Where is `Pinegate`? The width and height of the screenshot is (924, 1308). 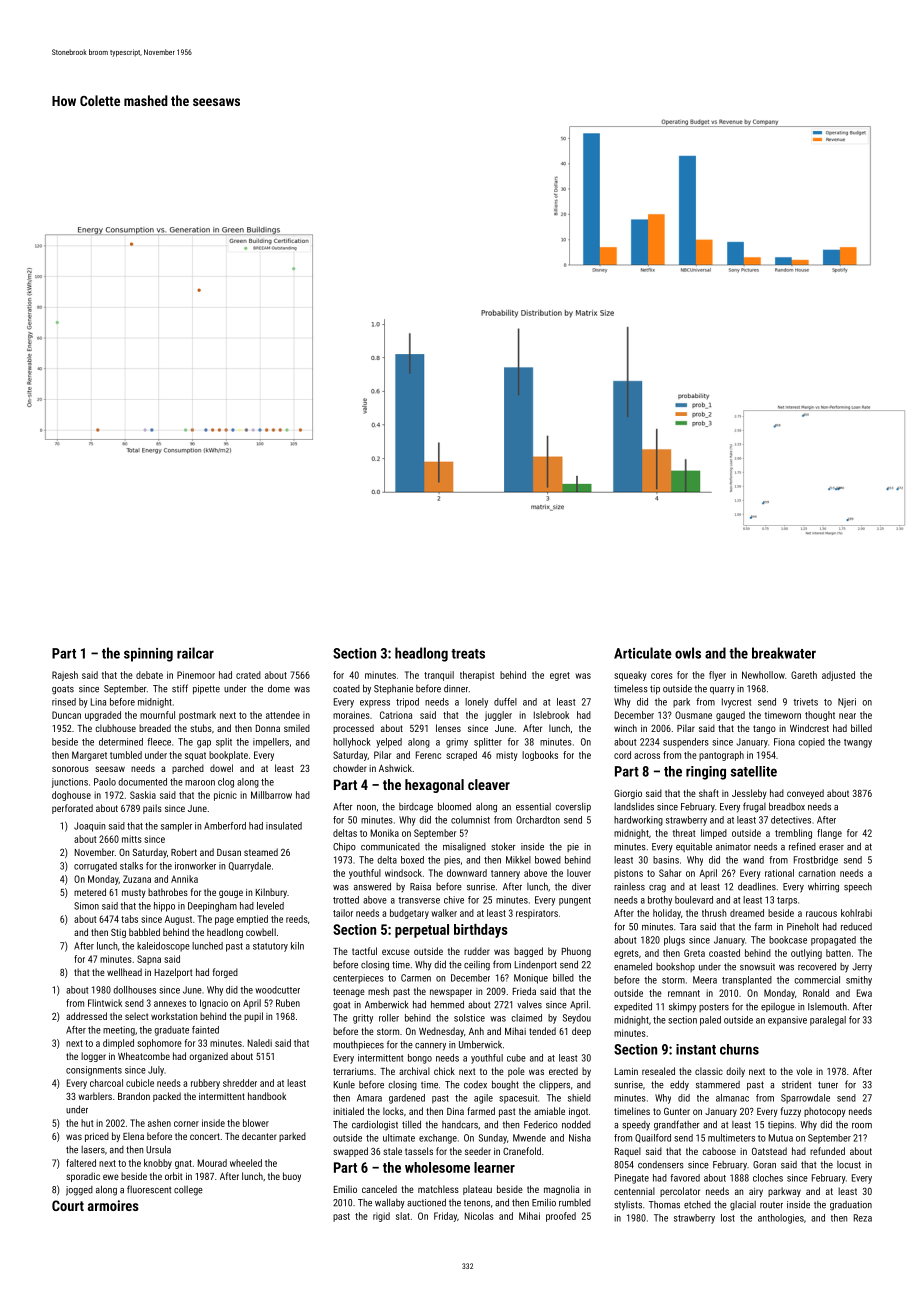
Pinegate is located at coordinates (632, 1179).
